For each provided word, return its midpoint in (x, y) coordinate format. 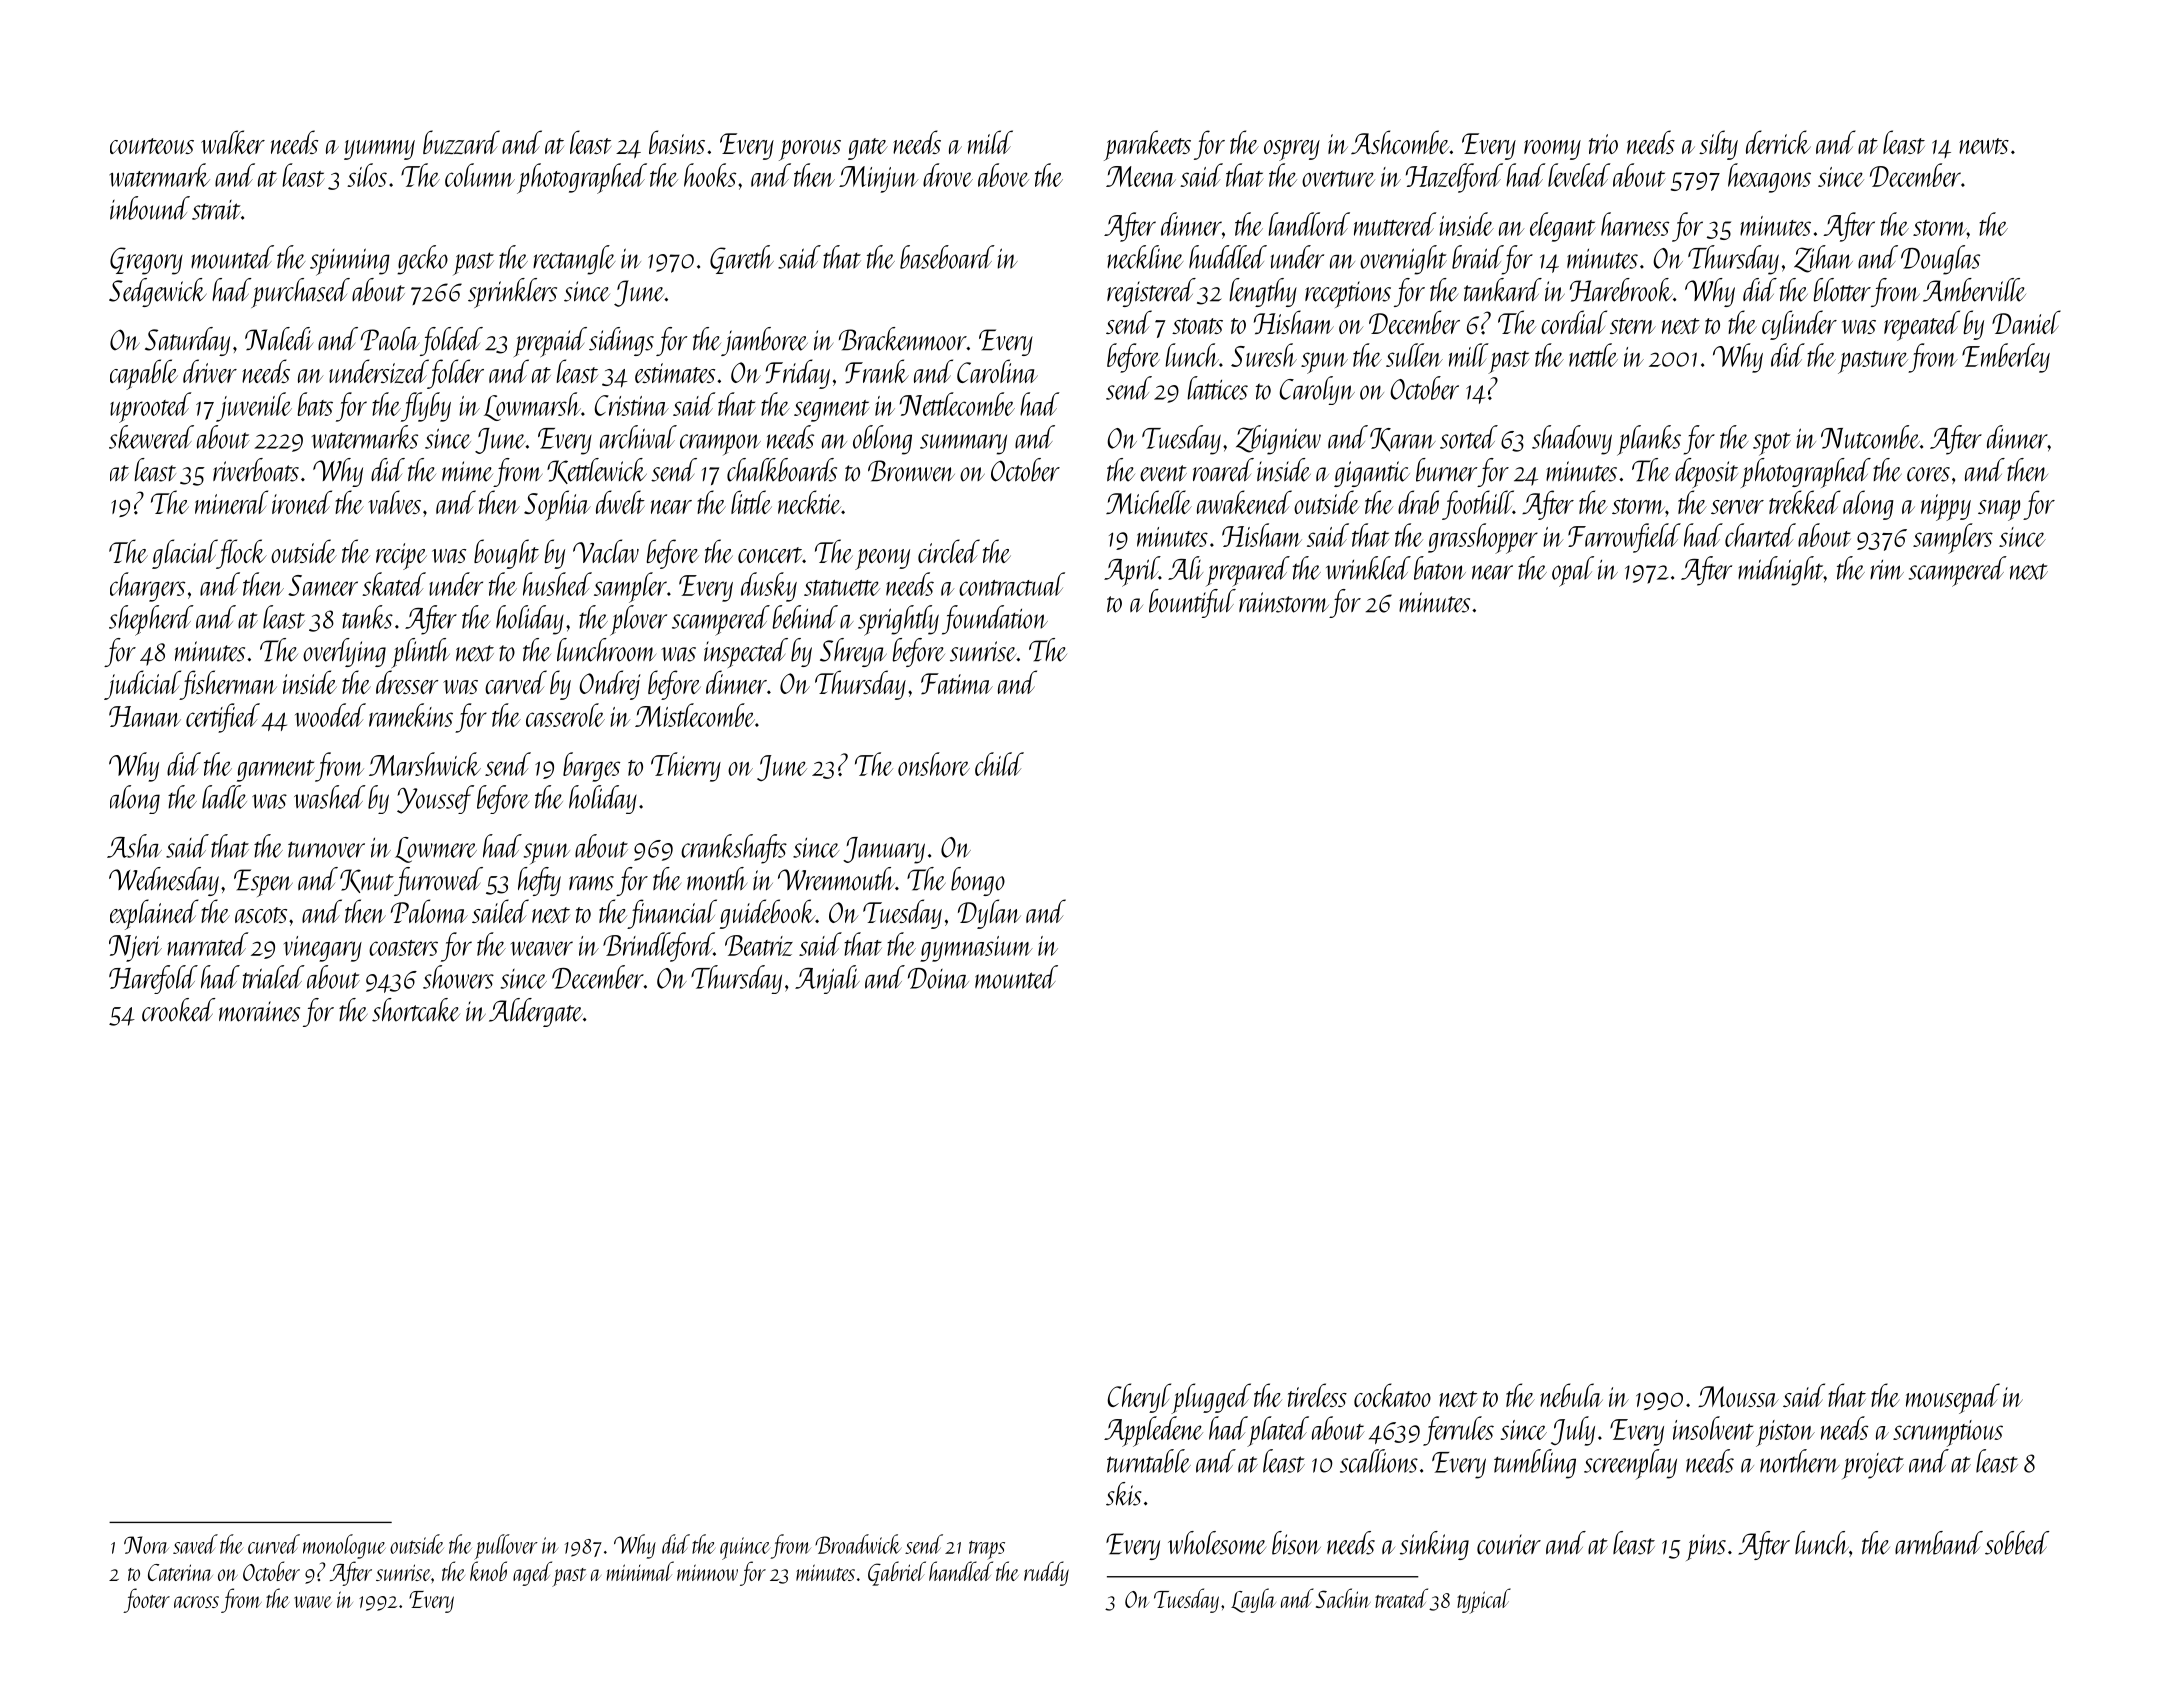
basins (677, 142)
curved (274, 1544)
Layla (1253, 1600)
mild (990, 142)
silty (1718, 145)
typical (1484, 1601)
